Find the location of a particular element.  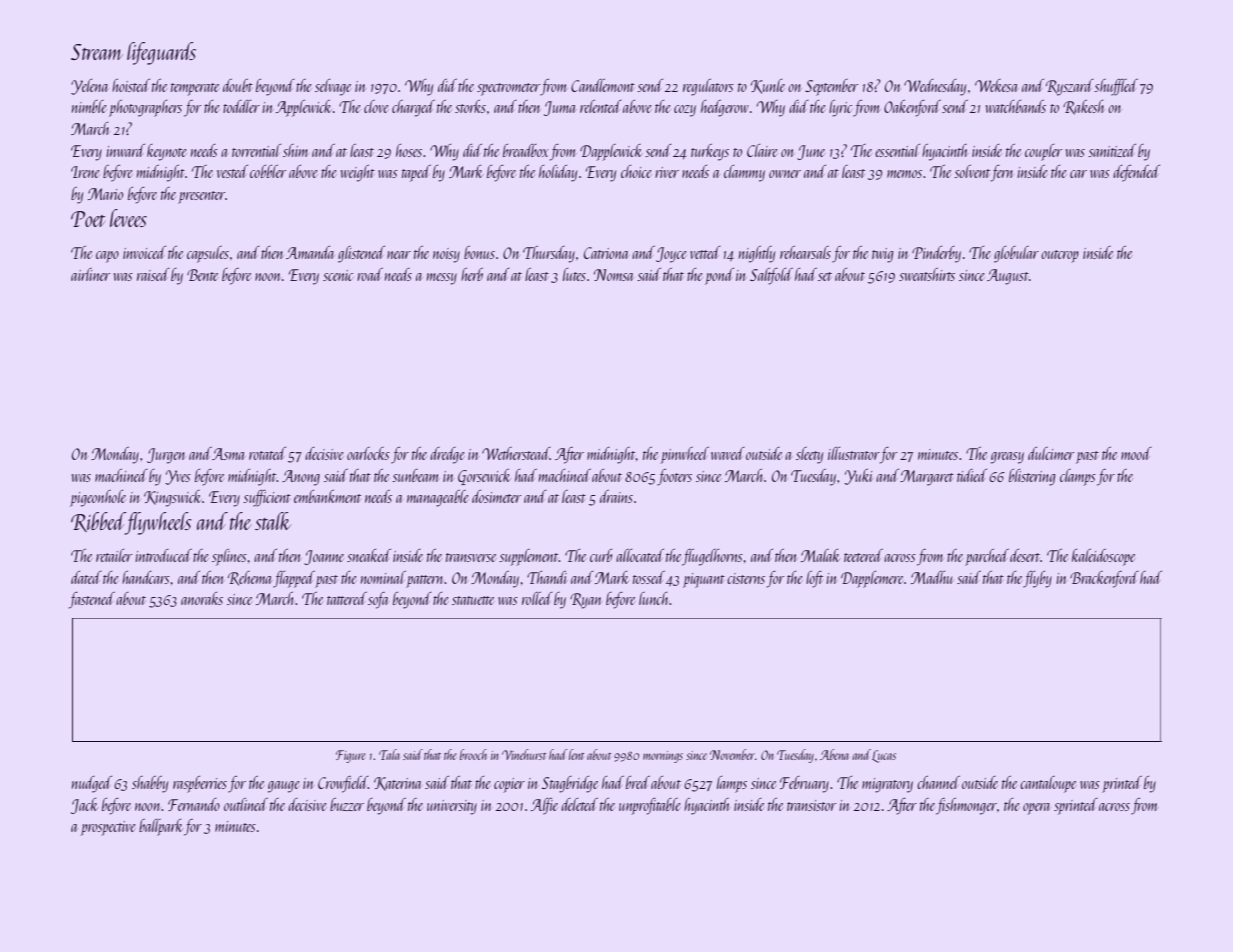

regulators is located at coordinates (708, 87).
